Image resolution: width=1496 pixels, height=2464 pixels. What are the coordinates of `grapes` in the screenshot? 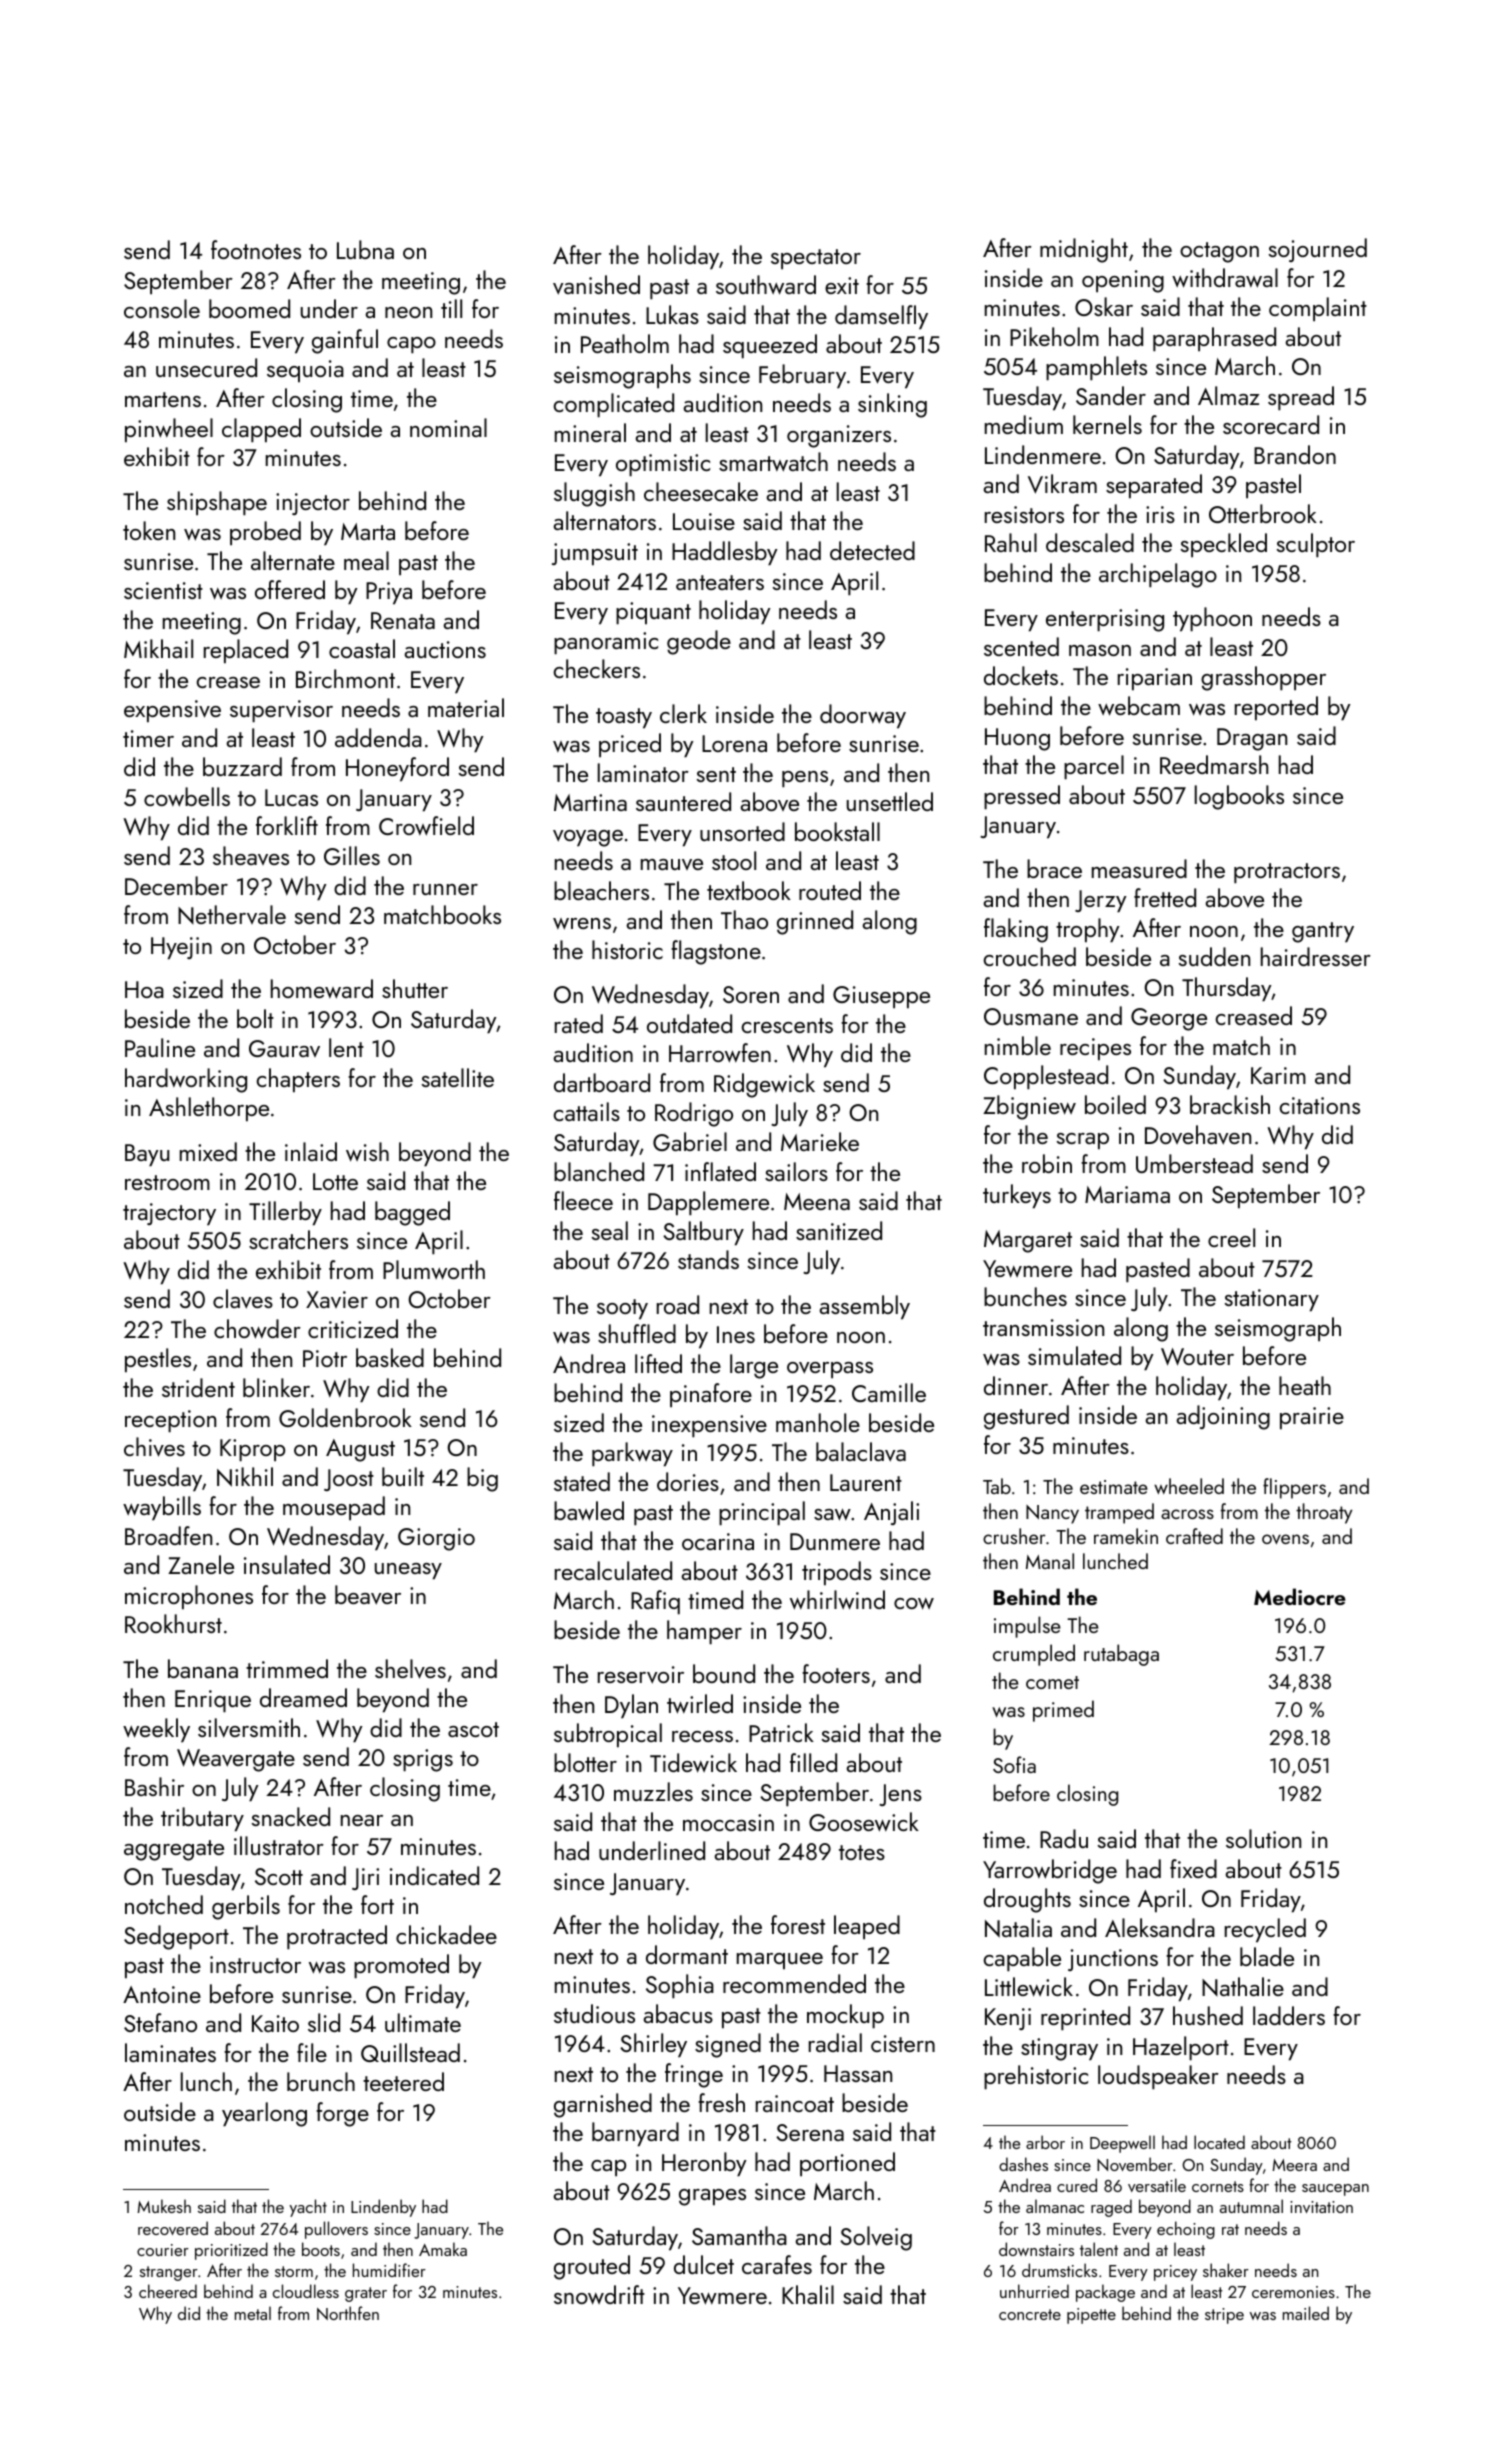 It's located at (712, 2197).
